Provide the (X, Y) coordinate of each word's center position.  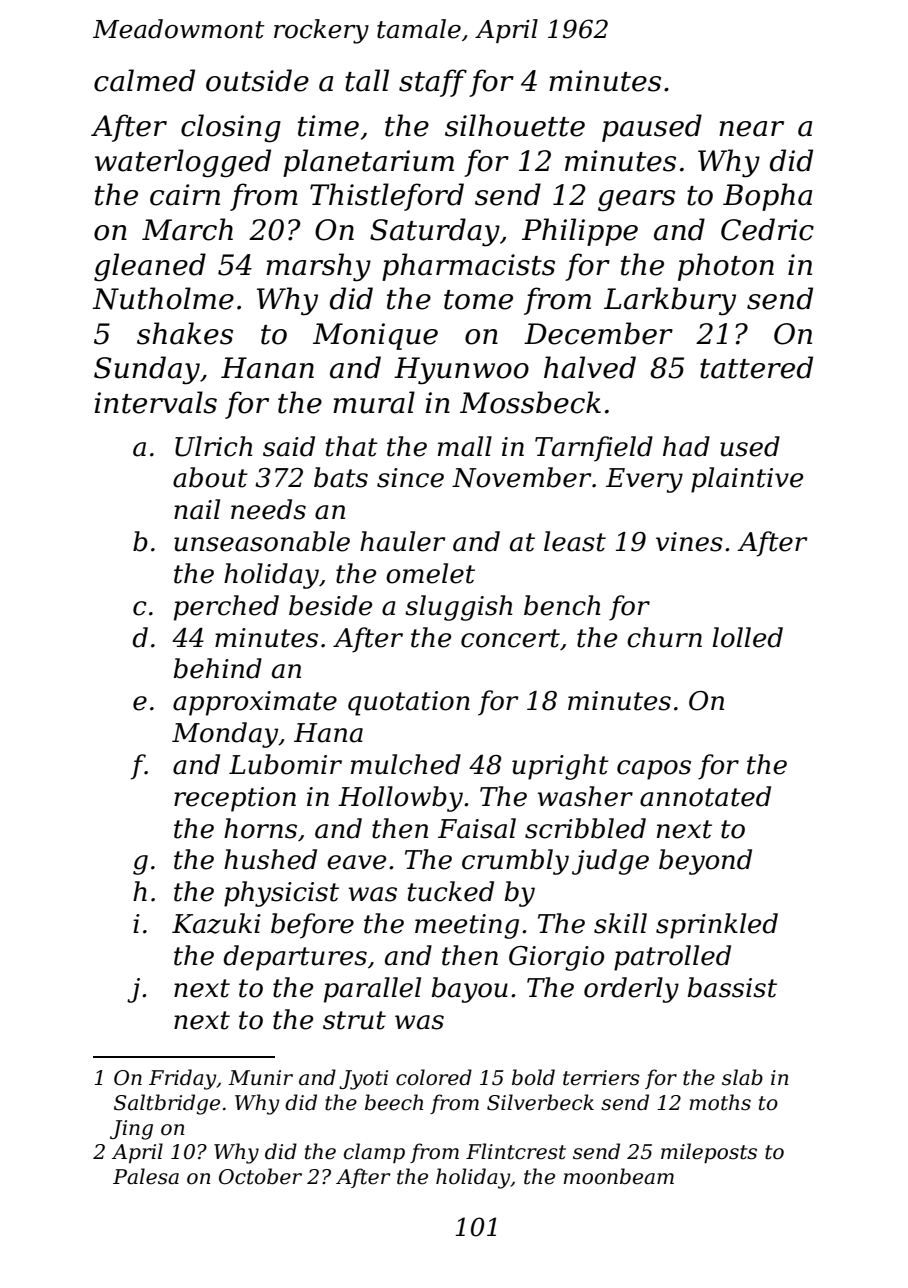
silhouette (515, 125)
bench (562, 605)
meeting (467, 926)
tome (478, 300)
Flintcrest (516, 1151)
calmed (144, 80)
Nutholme (163, 298)
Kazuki (216, 923)
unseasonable (262, 541)
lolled (747, 637)
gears (636, 201)
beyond (705, 862)
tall (367, 80)
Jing (131, 1130)
